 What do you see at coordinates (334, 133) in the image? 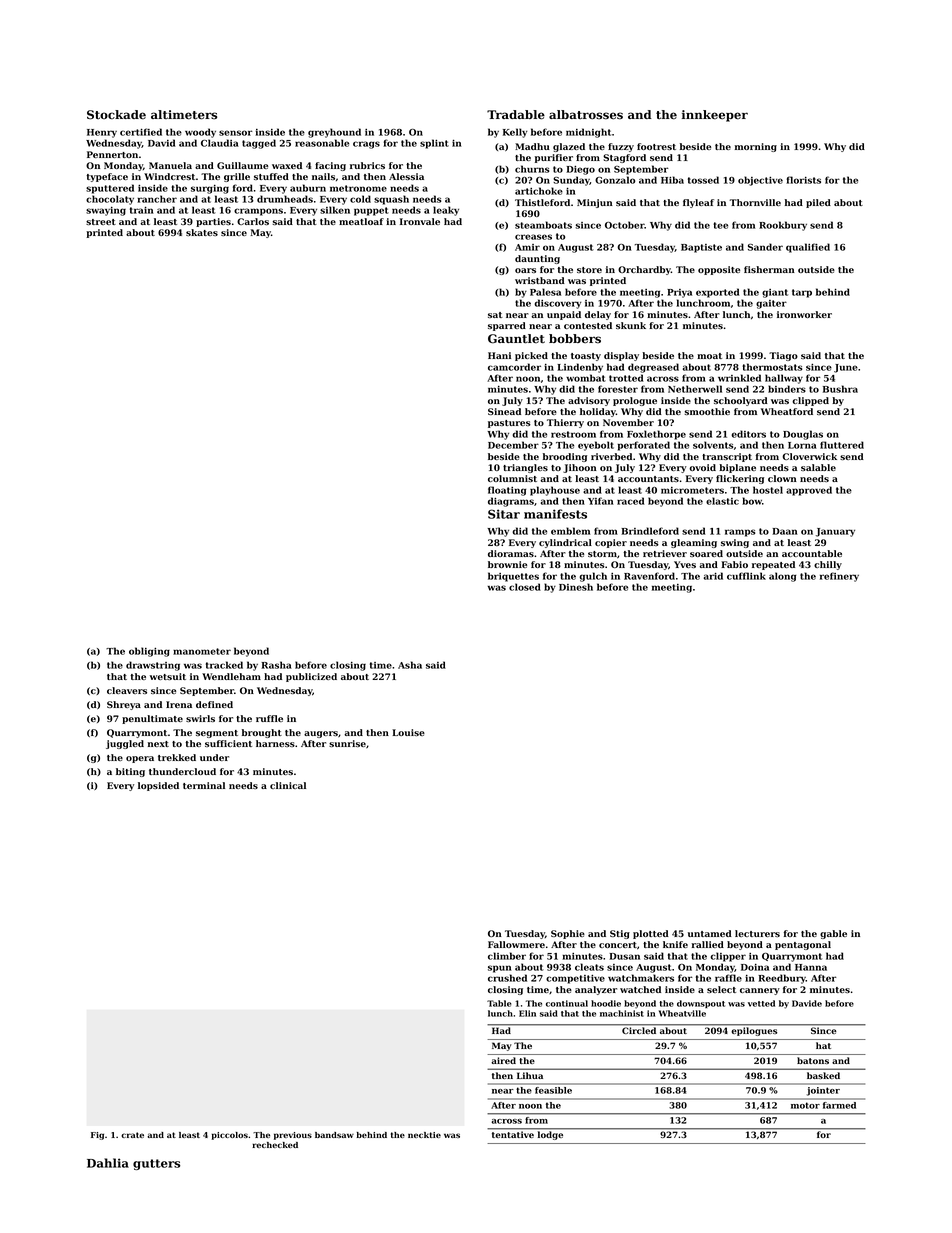
I see `greyhound` at bounding box center [334, 133].
